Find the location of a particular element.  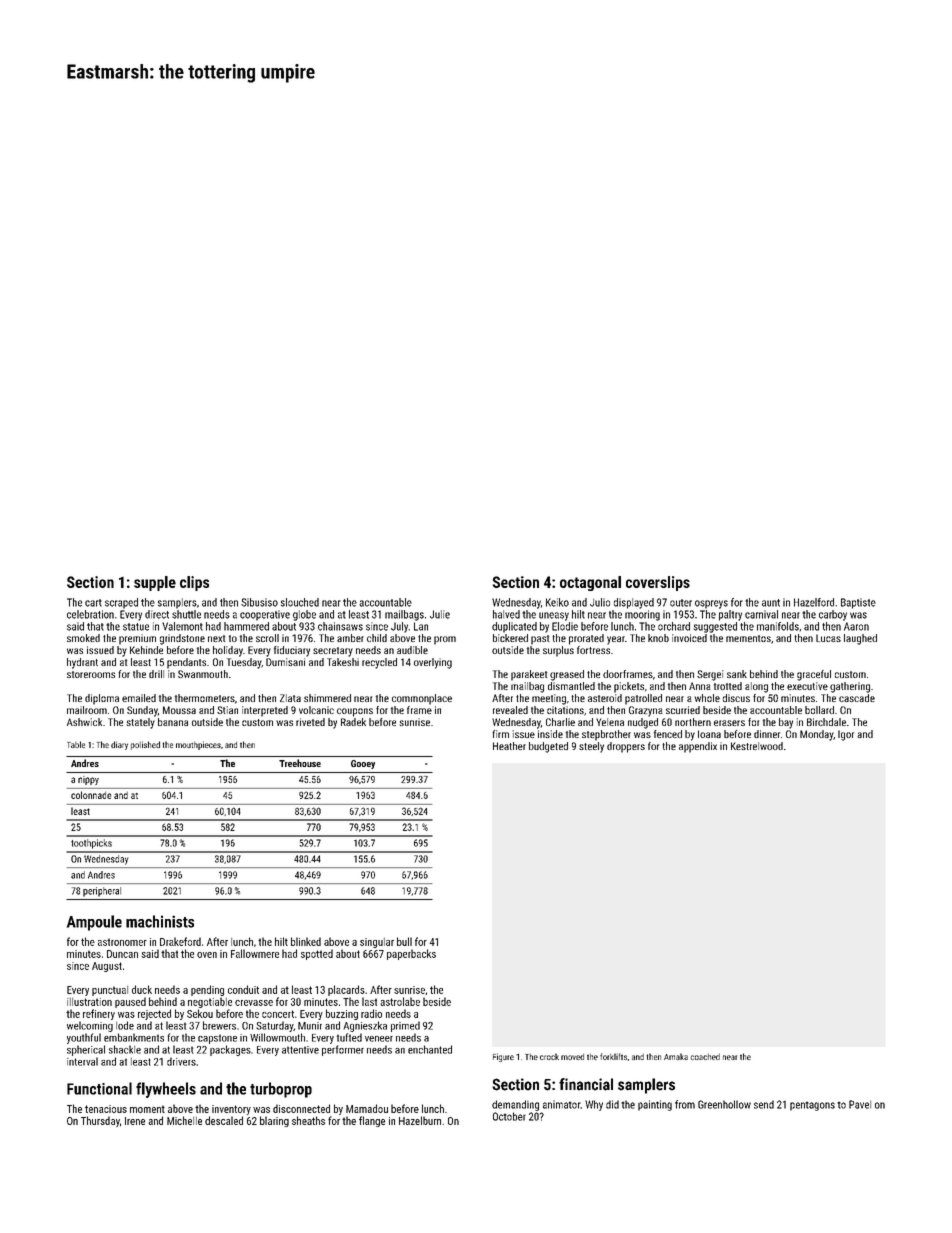

slouched is located at coordinates (300, 602).
